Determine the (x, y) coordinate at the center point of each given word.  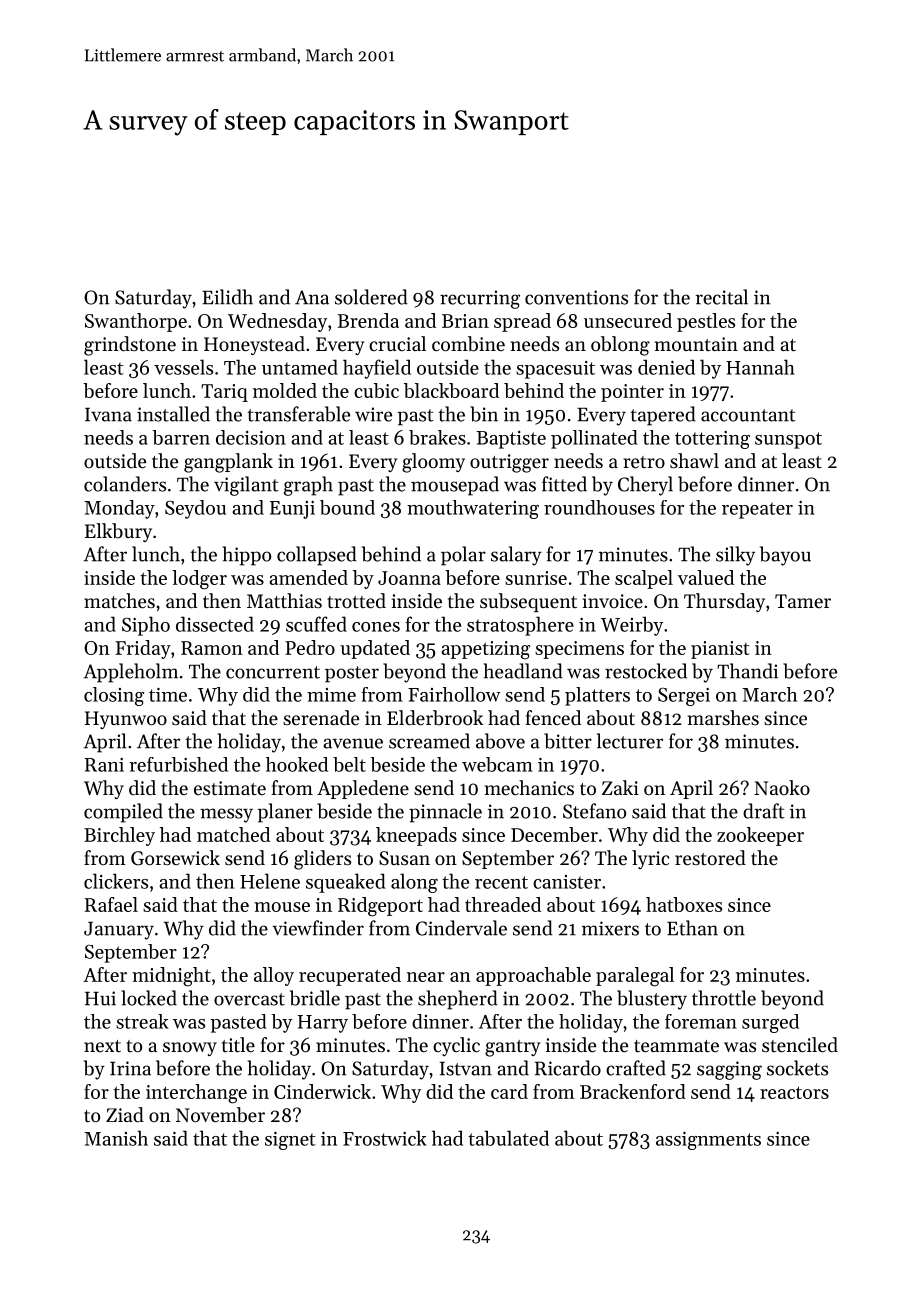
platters (597, 696)
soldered (371, 297)
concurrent (273, 672)
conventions (576, 297)
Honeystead (254, 345)
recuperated (350, 976)
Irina (130, 1068)
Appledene (363, 789)
